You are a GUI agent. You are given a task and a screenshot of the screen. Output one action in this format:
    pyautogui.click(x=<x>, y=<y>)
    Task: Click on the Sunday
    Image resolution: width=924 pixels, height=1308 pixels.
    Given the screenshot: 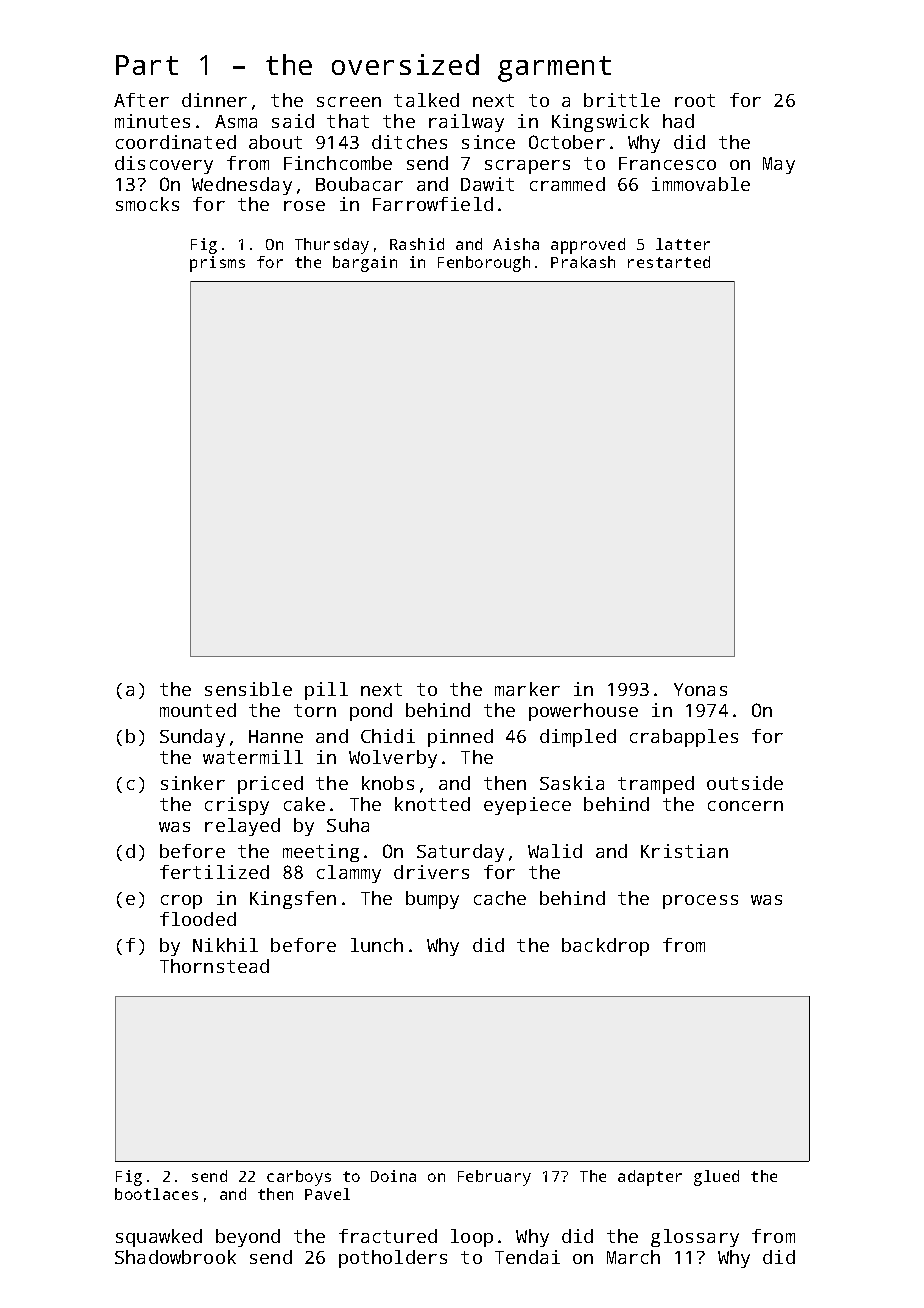 What is the action you would take?
    pyautogui.click(x=192, y=738)
